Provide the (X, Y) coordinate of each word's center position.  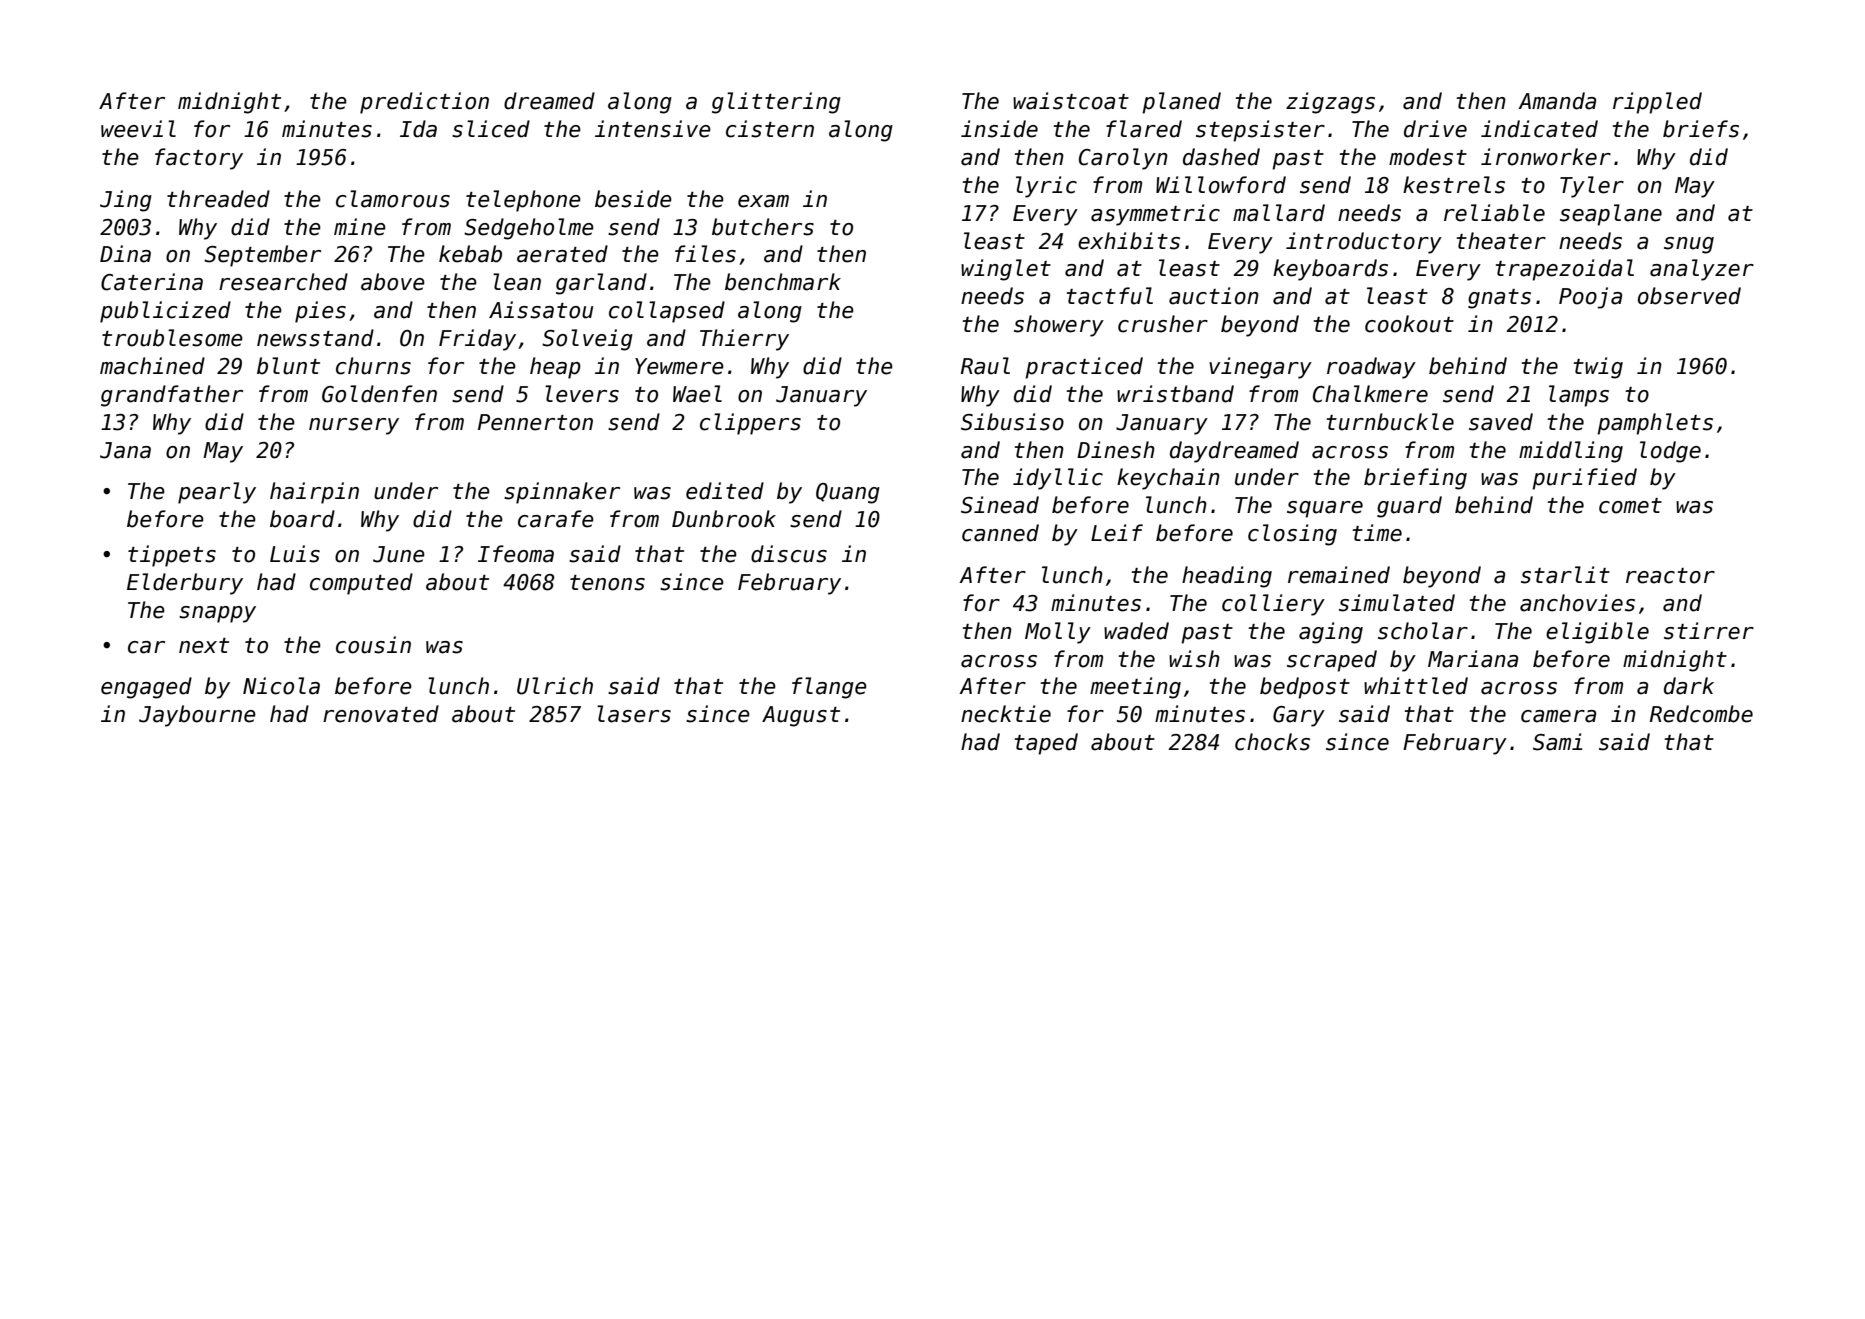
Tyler (1592, 187)
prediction (424, 103)
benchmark (783, 282)
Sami (1557, 742)
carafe (556, 519)
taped (1046, 744)
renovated (381, 714)
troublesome (172, 338)
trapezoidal (1564, 270)
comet (1630, 506)
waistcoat (1071, 101)
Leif (1117, 533)
